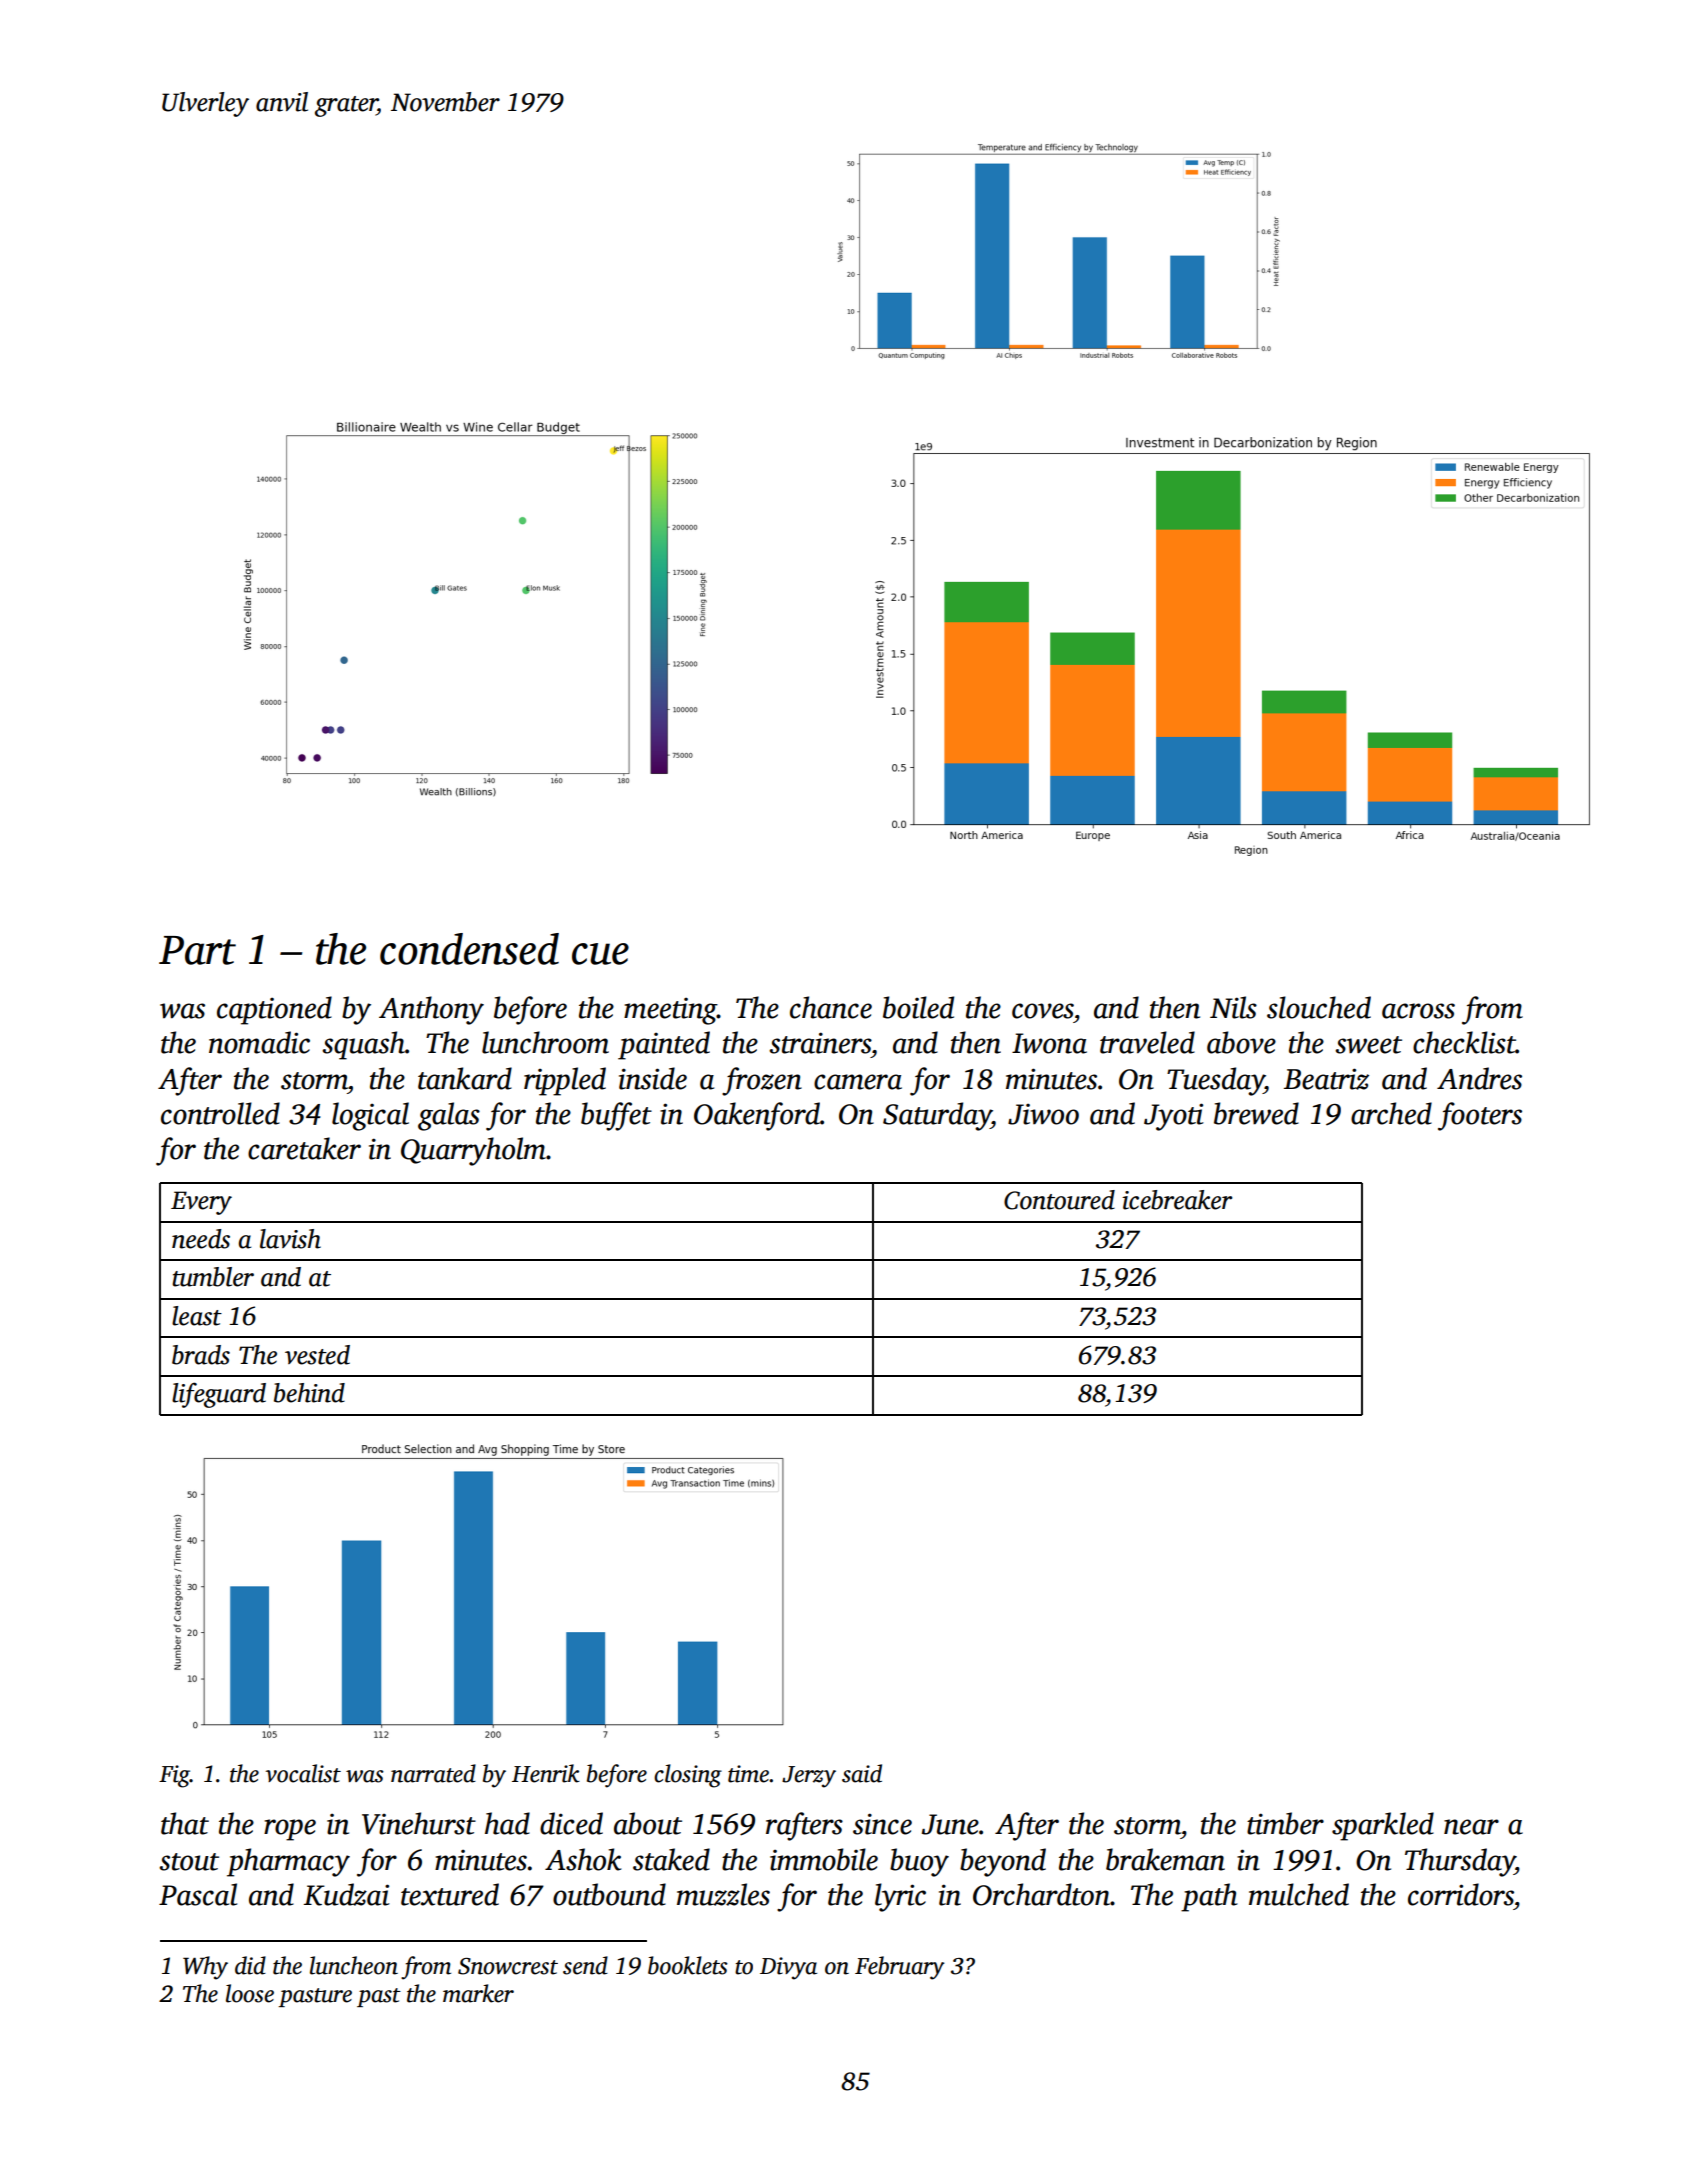 This image has height=2178, width=1683. Describe the element at coordinates (1059, 1200) in the image. I see `Contoured` at that location.
